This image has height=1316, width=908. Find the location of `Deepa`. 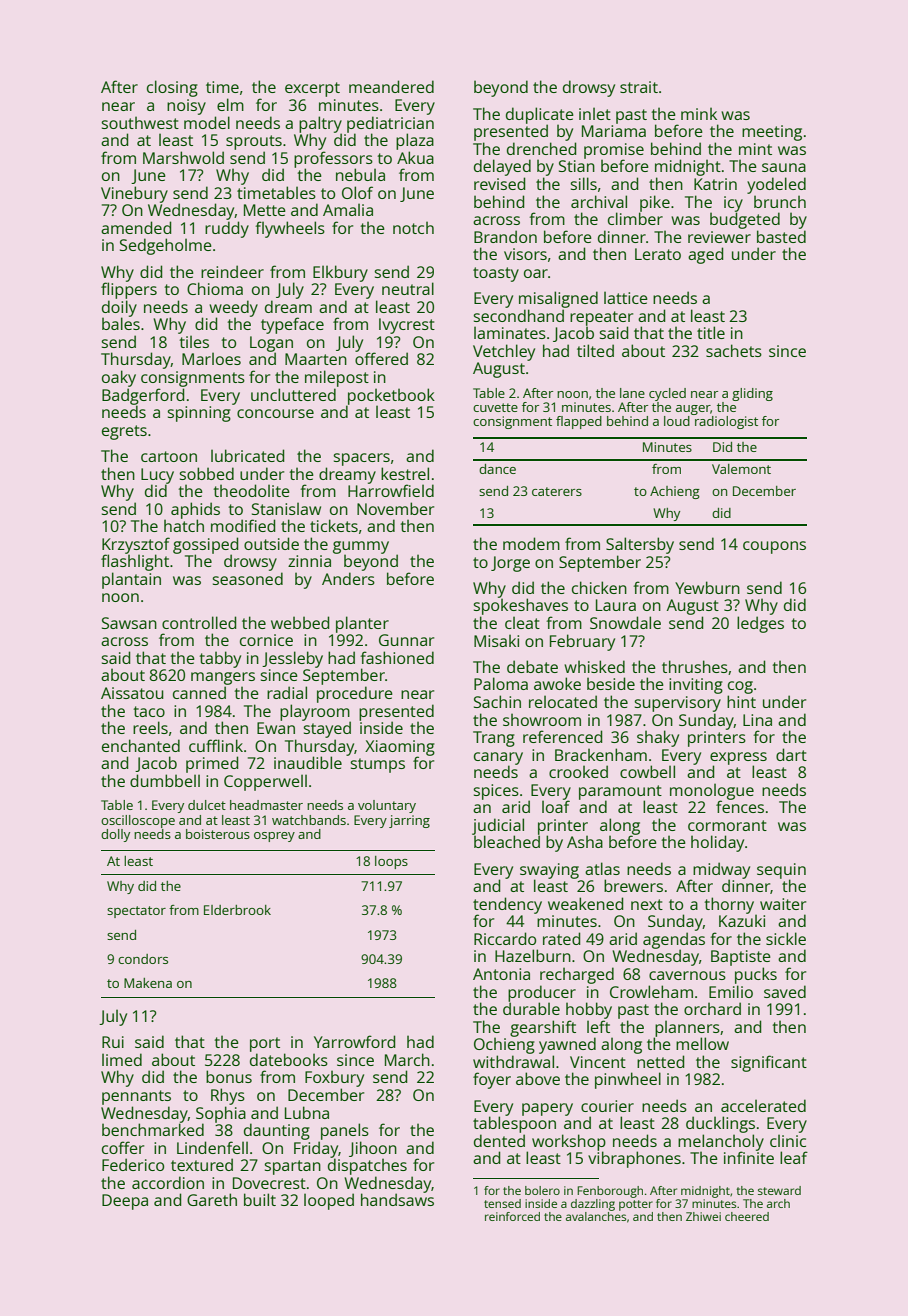

Deepa is located at coordinates (125, 1202).
